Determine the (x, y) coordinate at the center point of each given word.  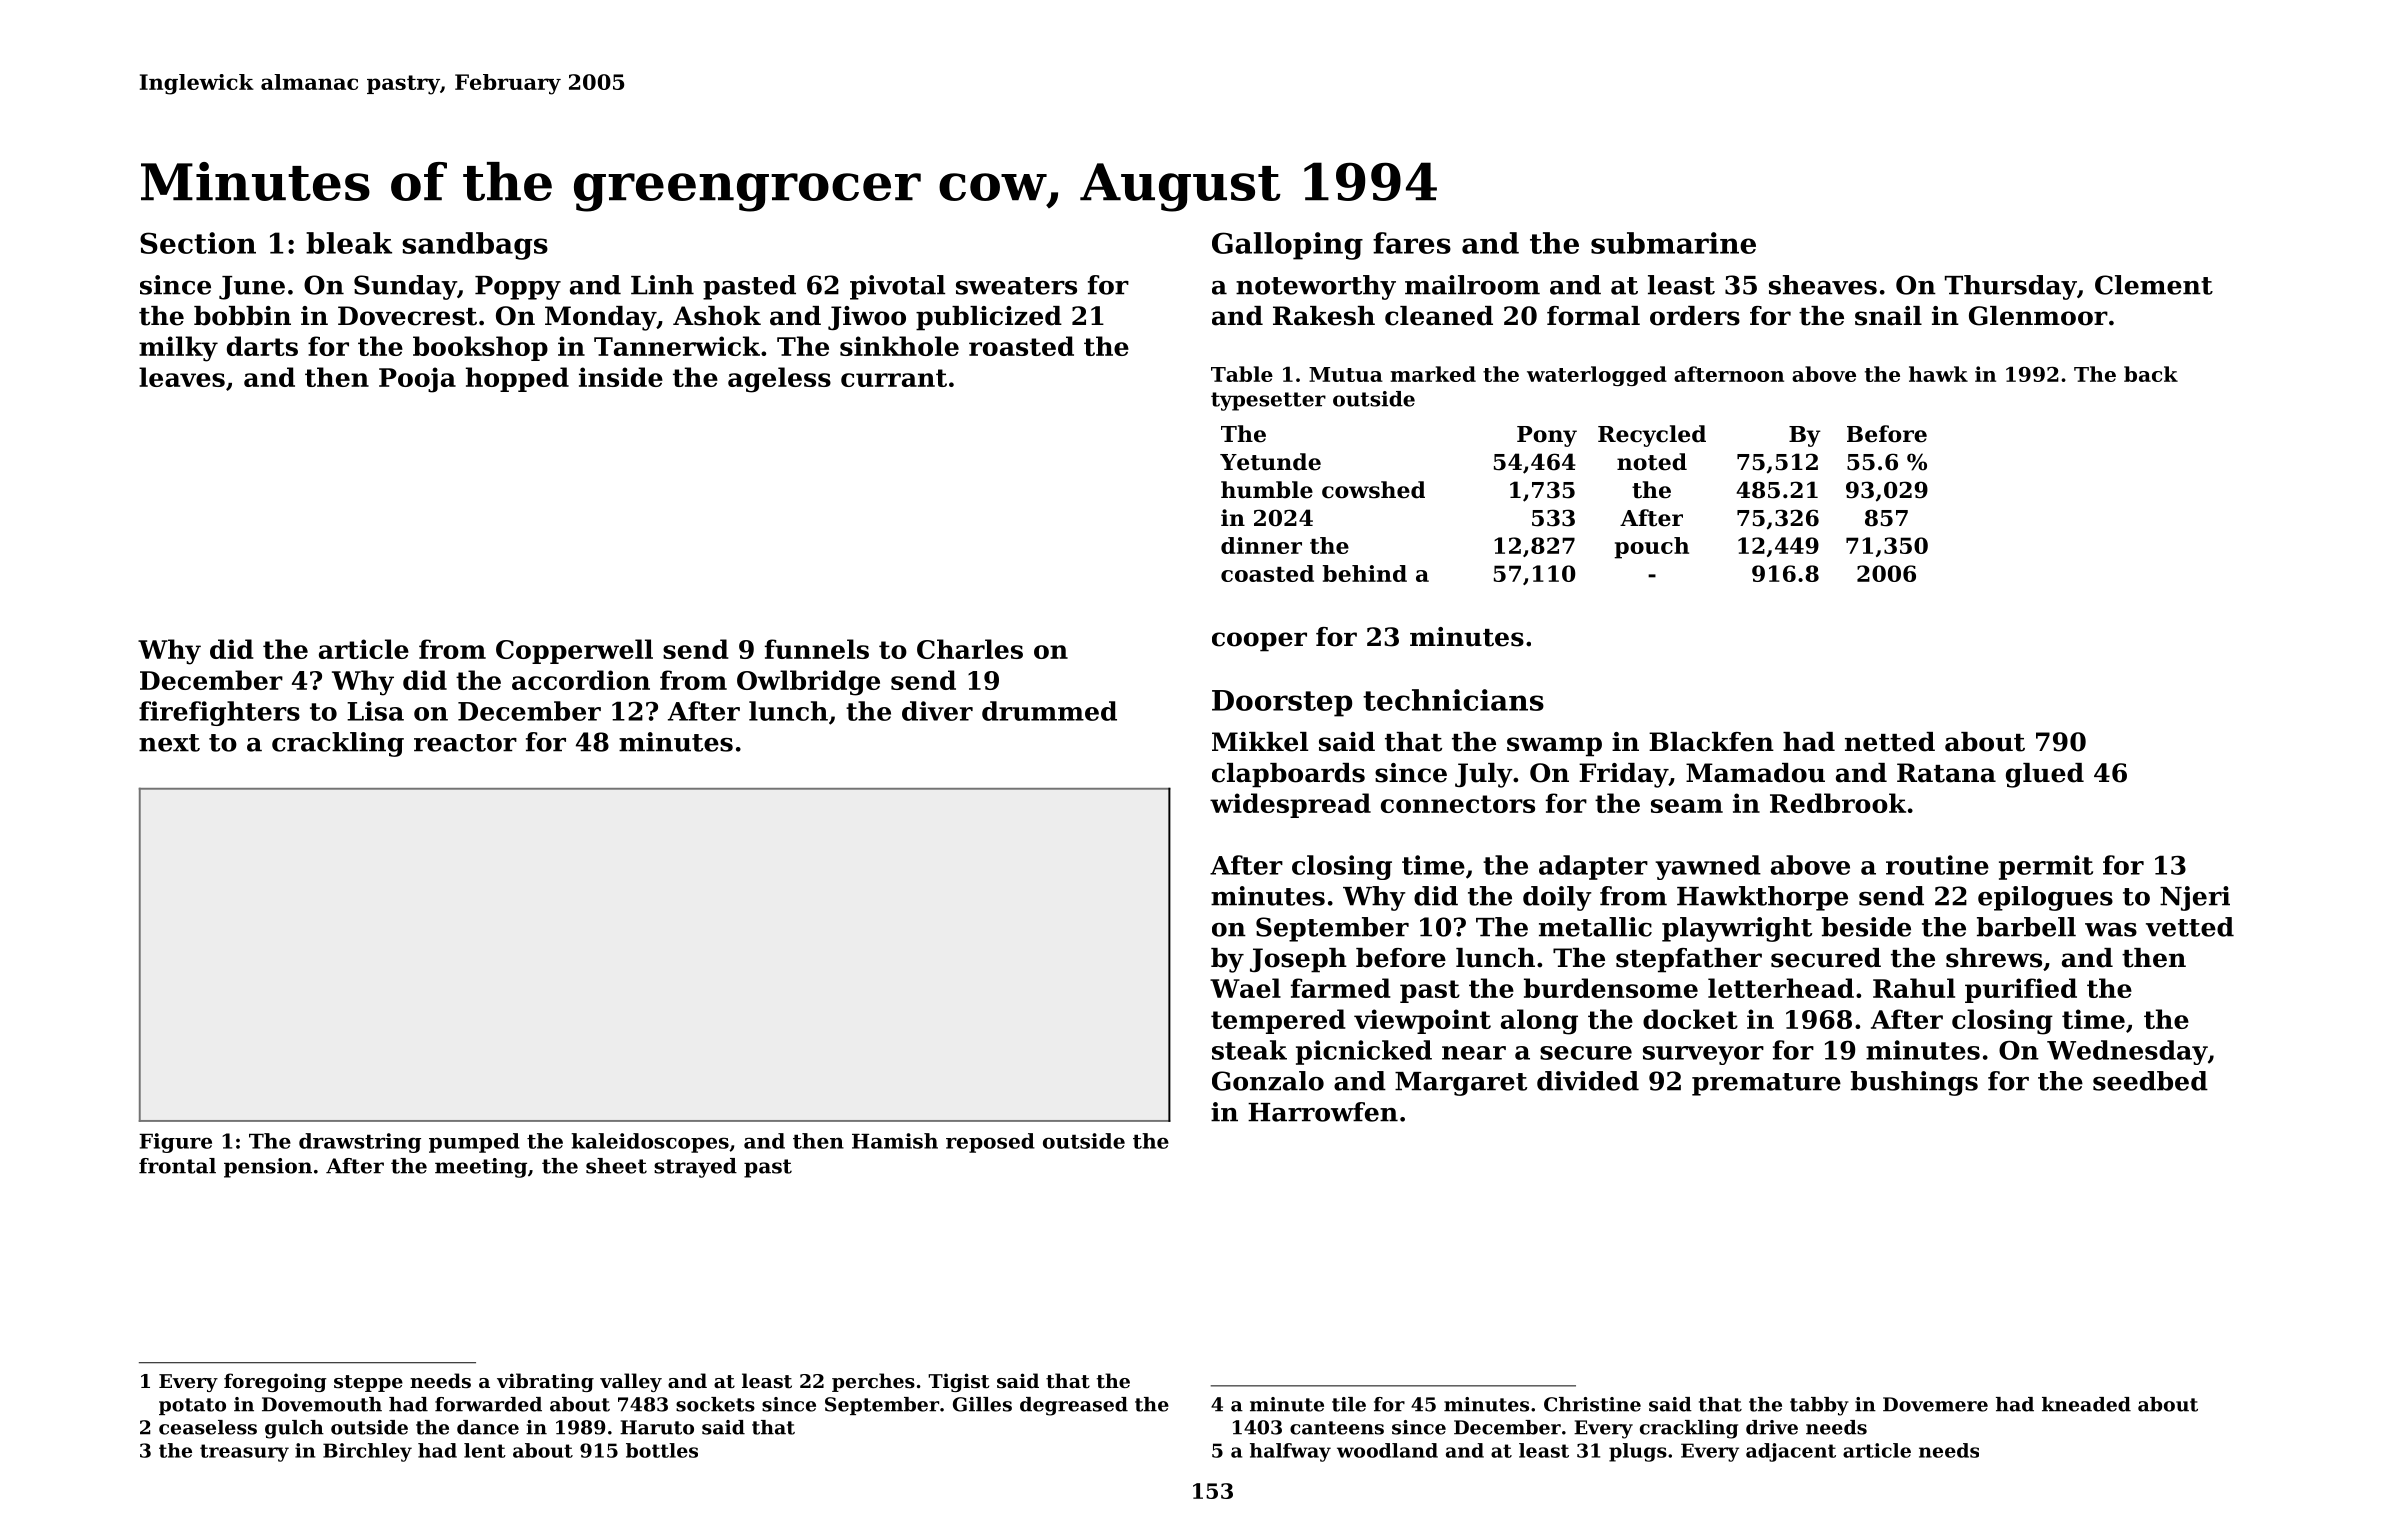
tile (1349, 1404)
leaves (182, 377)
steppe (368, 1383)
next (169, 743)
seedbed (2150, 1081)
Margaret (1461, 1084)
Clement (2154, 285)
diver (937, 711)
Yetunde (1270, 462)
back (2151, 374)
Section (198, 243)
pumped (474, 1143)
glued (2045, 775)
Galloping (1287, 246)
